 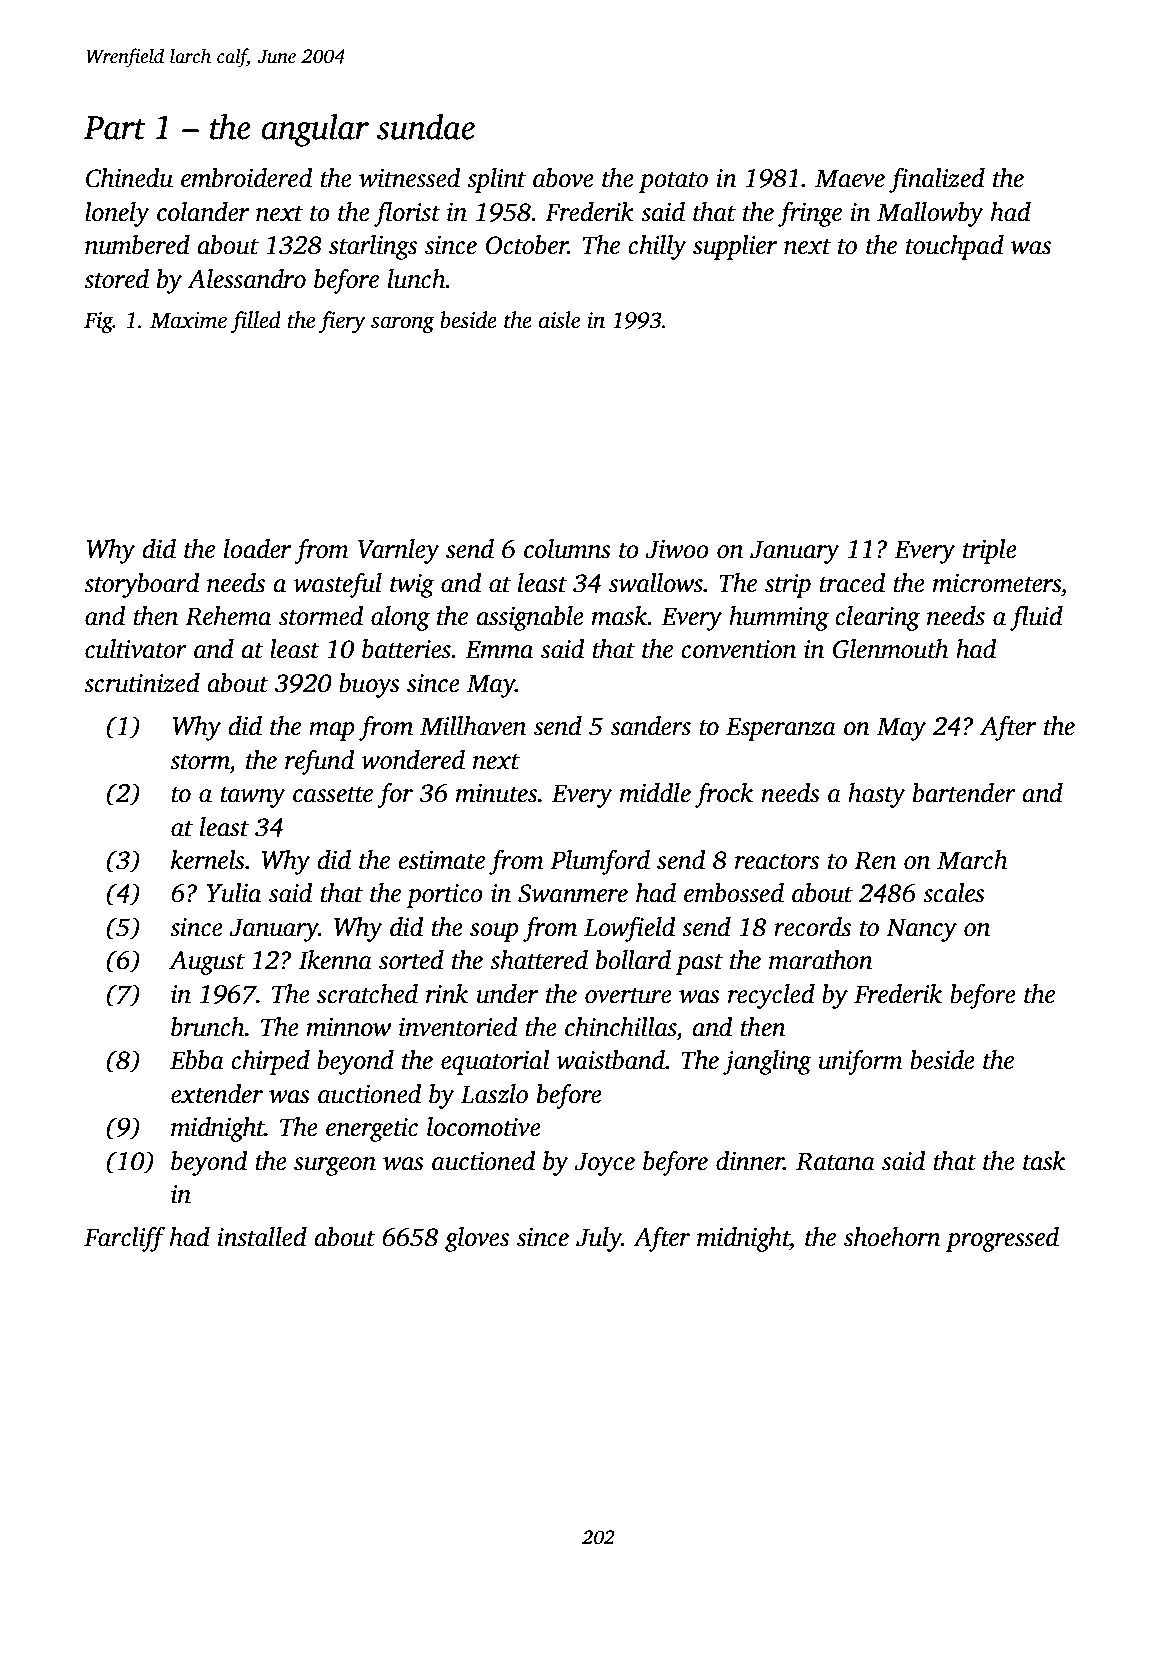 I want to click on colander, so click(x=203, y=212).
